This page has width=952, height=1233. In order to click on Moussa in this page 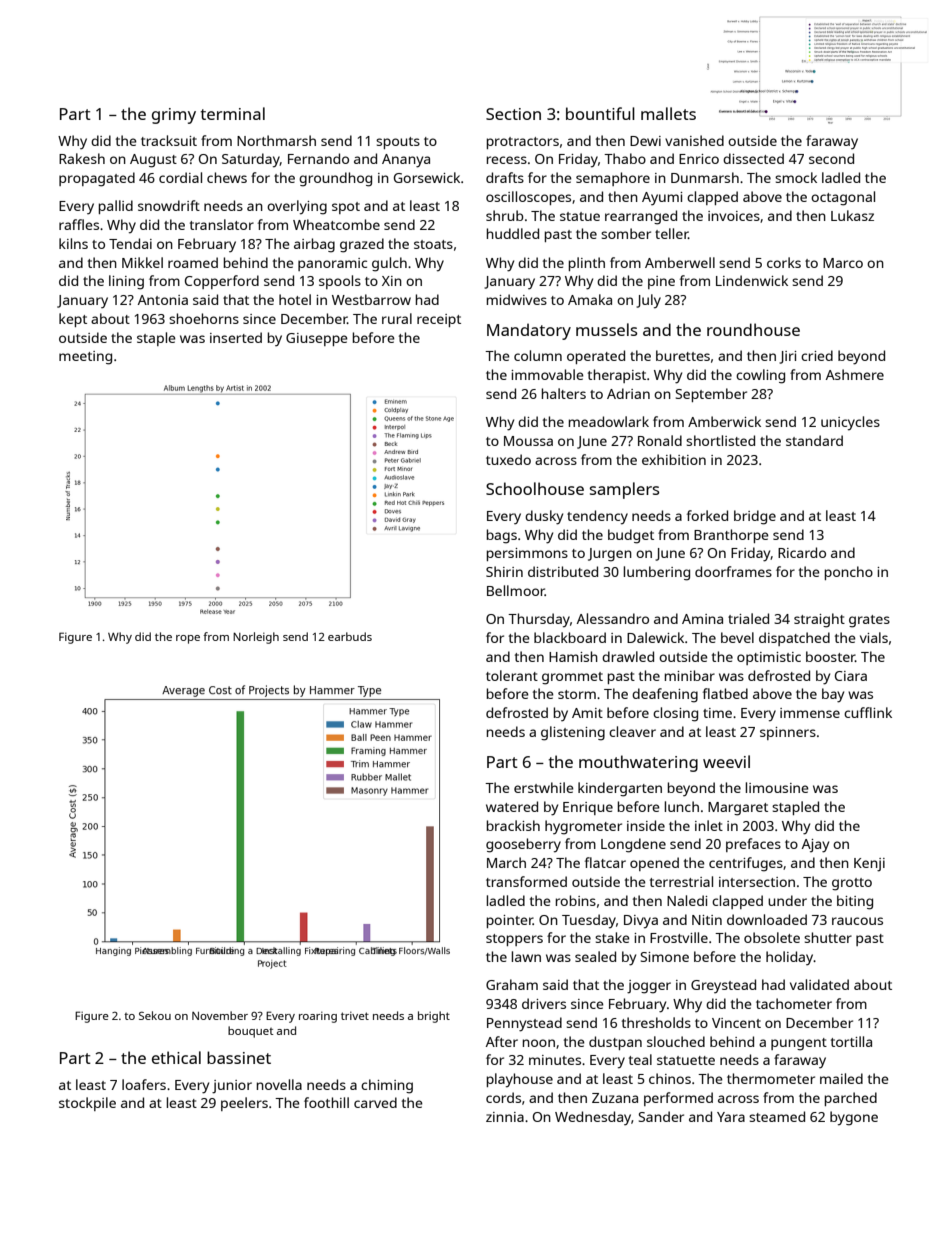, I will do `click(528, 441)`.
